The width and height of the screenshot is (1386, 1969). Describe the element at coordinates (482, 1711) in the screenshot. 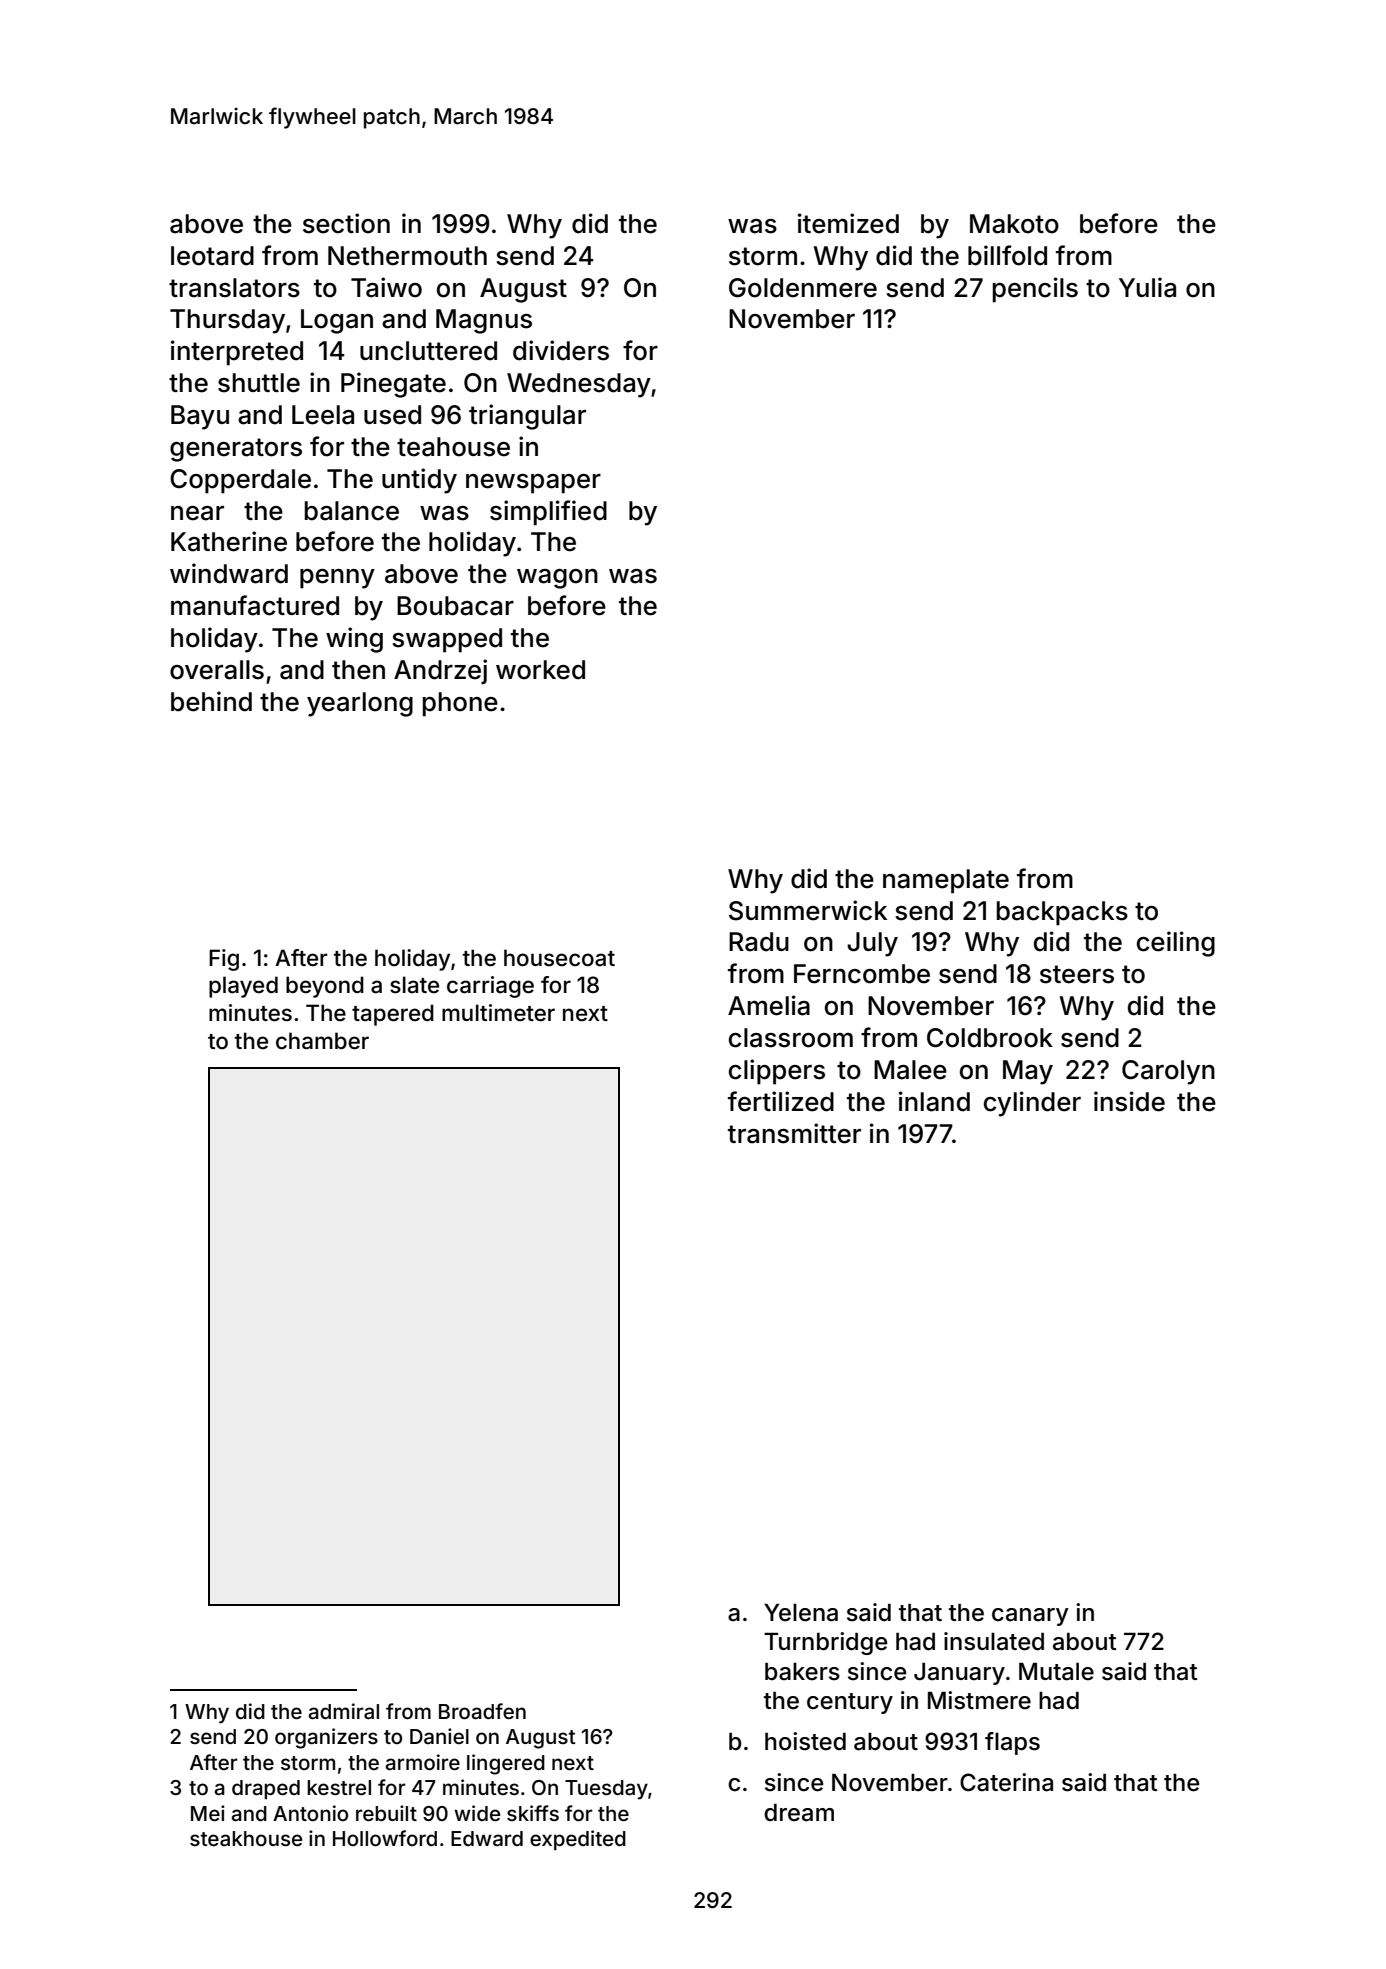

I see `Broadfen` at that location.
